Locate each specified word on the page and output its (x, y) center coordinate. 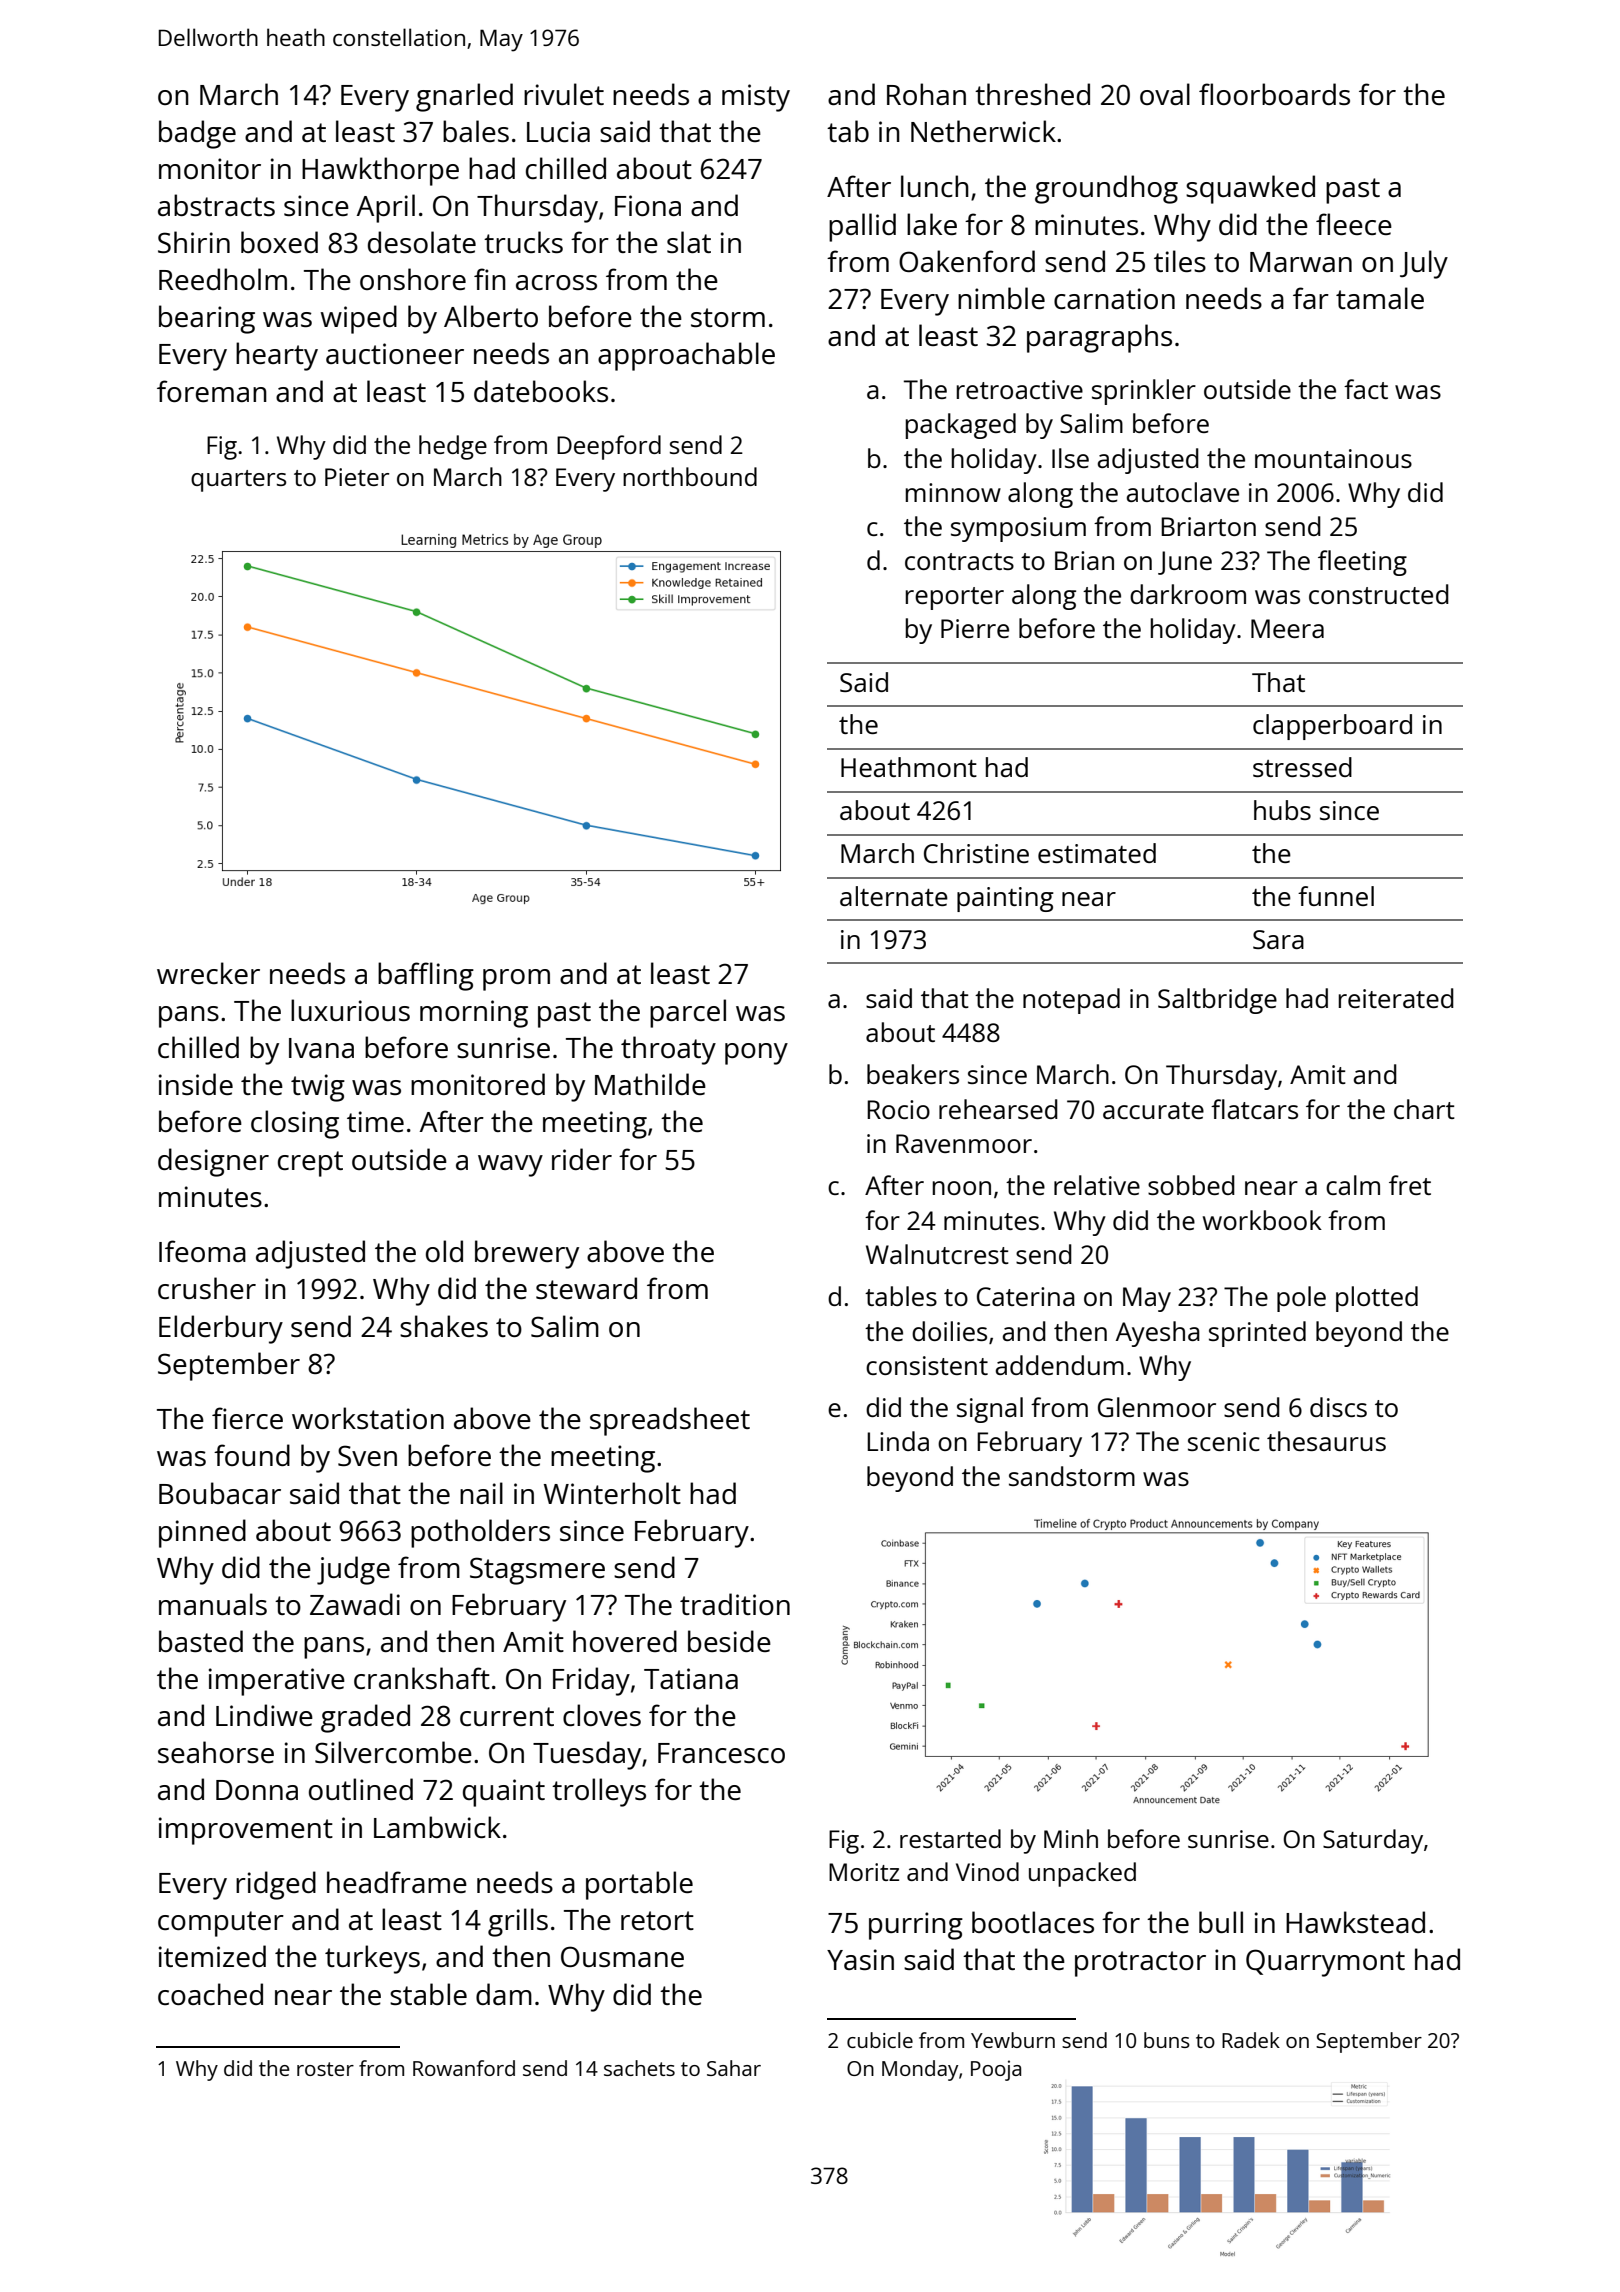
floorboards (1274, 94)
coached (210, 1994)
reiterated (1396, 998)
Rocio (898, 1109)
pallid (862, 227)
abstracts (216, 205)
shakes (444, 1326)
